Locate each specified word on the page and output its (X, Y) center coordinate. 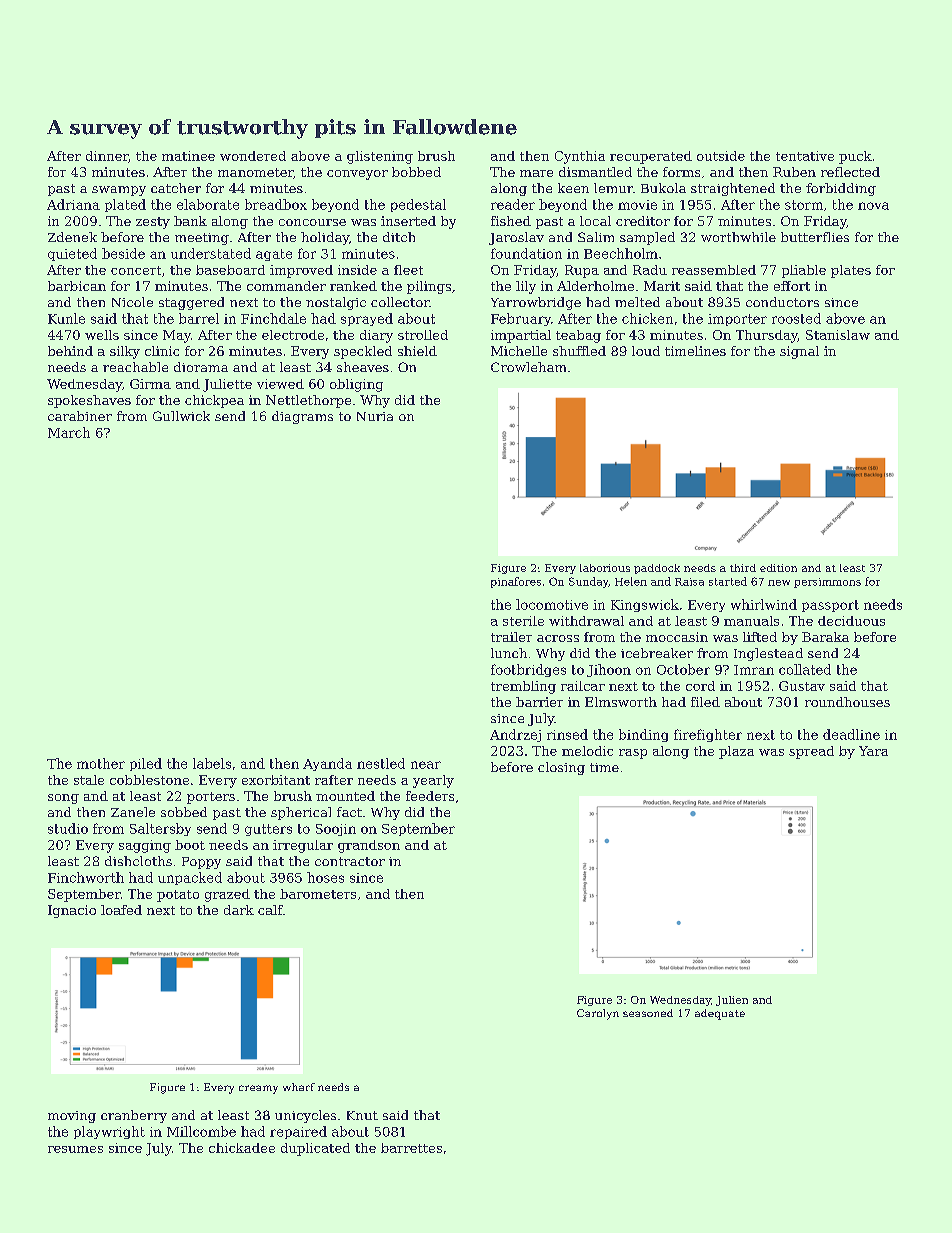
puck (855, 157)
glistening (380, 157)
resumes (75, 1149)
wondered (253, 156)
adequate (720, 1014)
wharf (299, 1087)
